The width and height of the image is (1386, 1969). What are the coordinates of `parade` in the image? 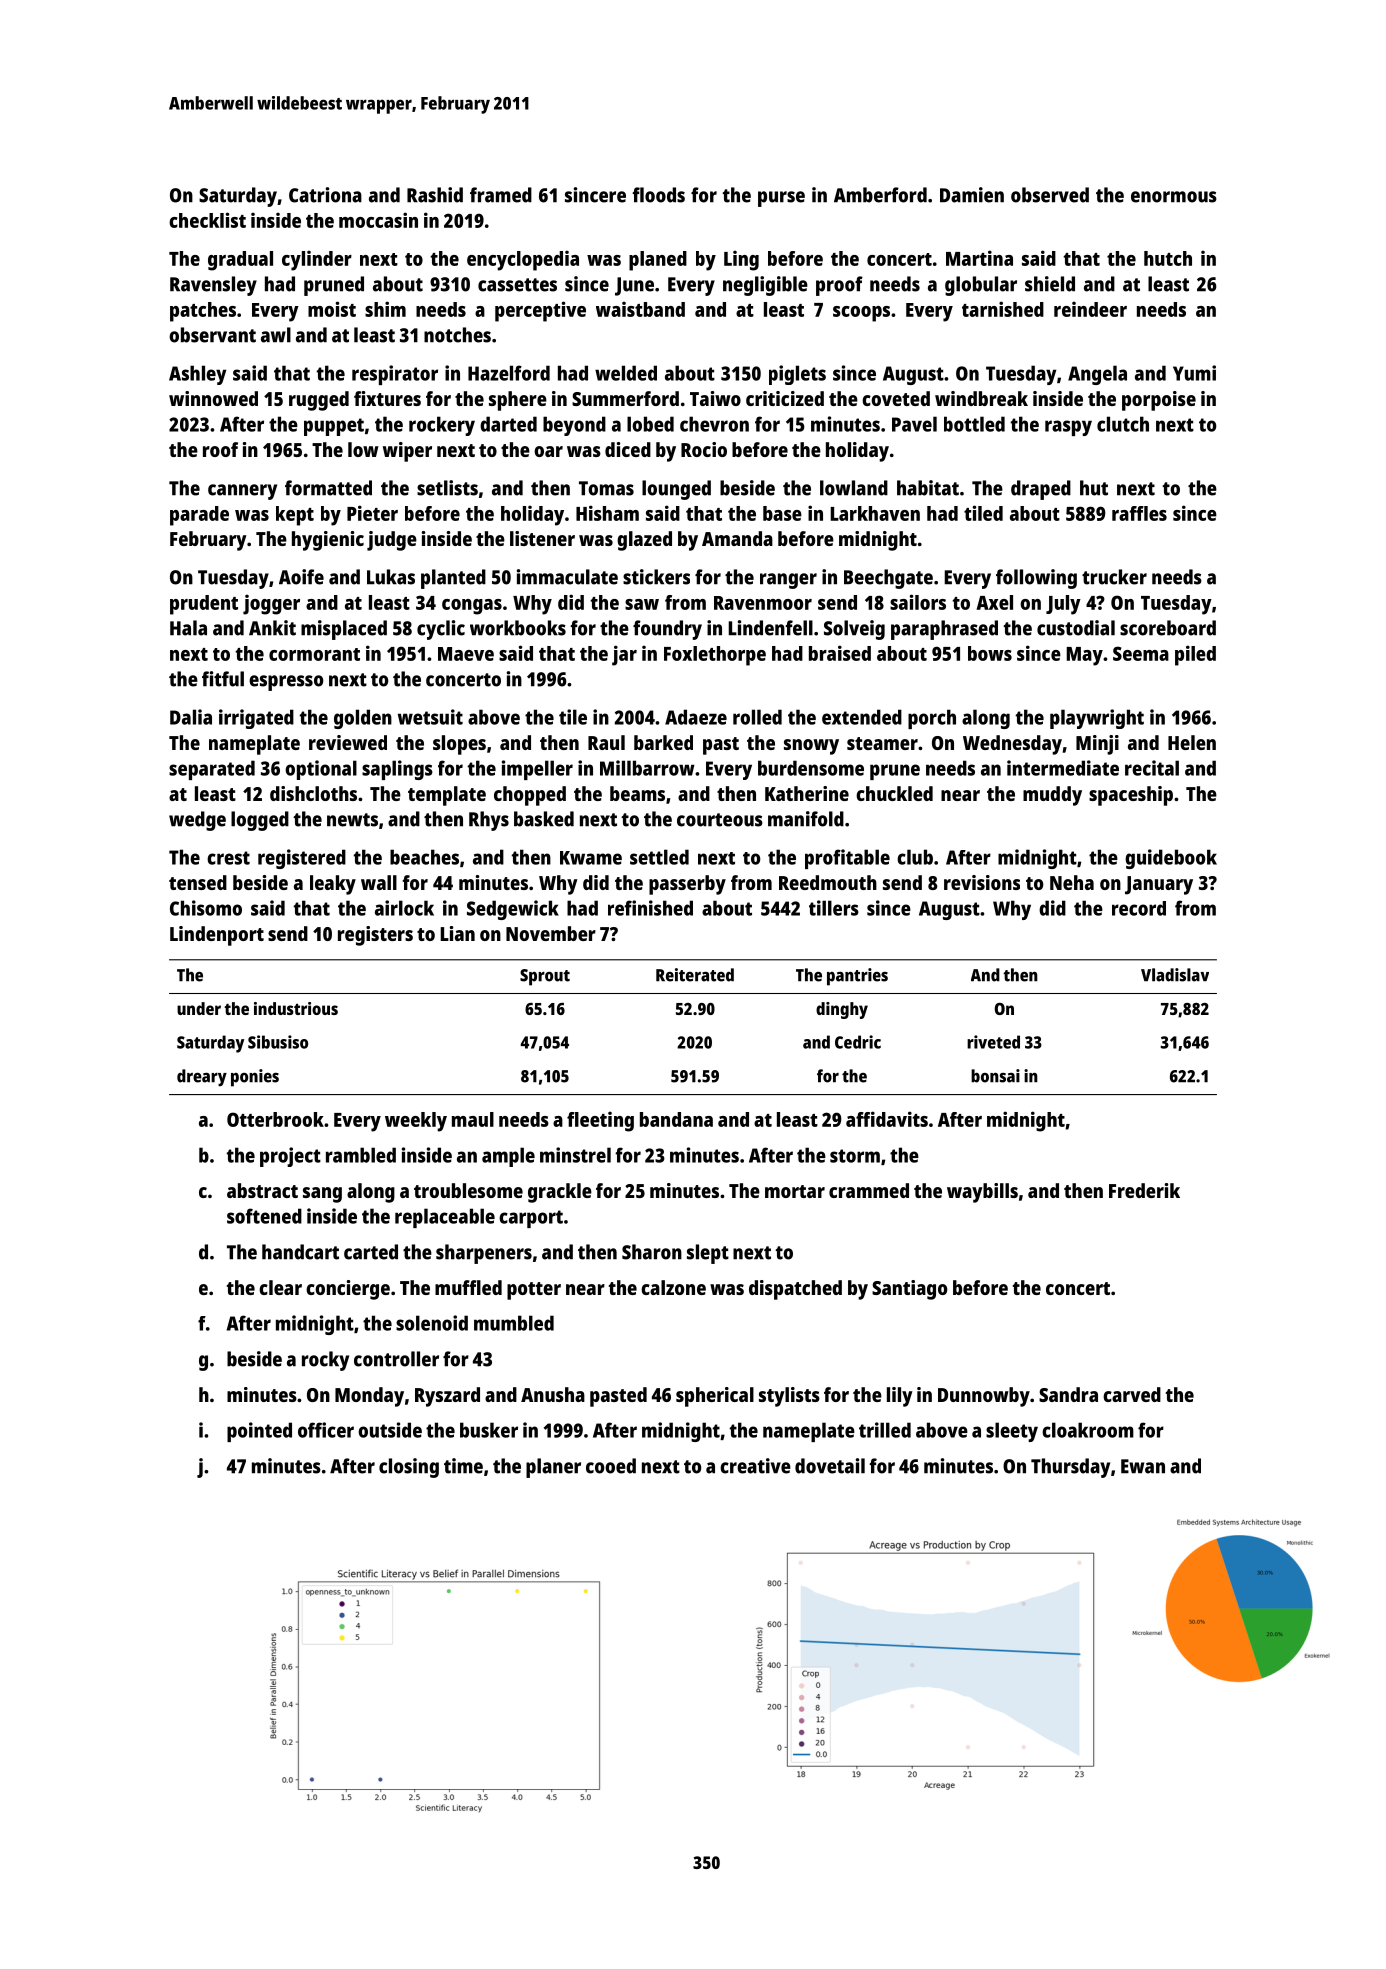 It's located at (199, 516).
